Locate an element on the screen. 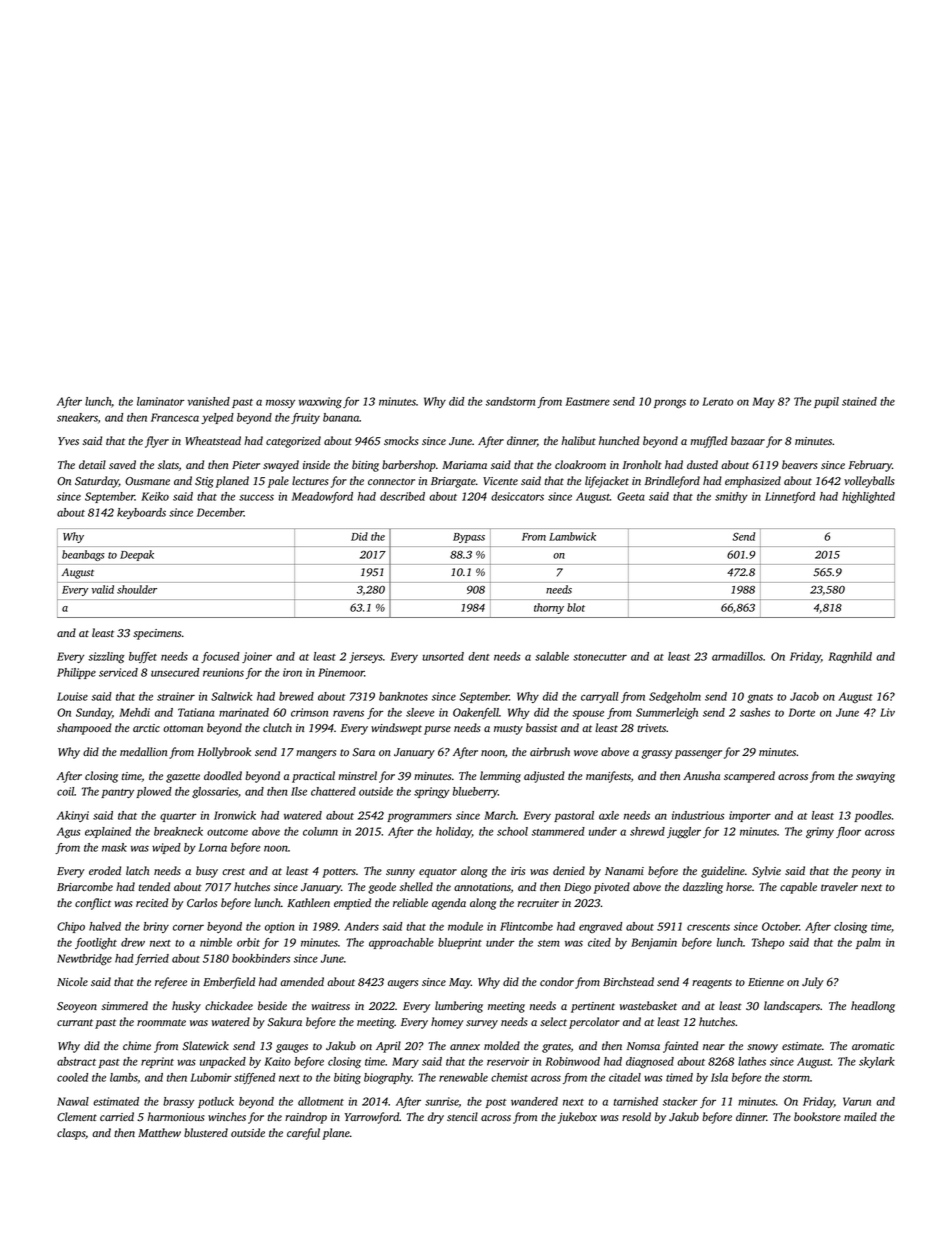 Image resolution: width=952 pixels, height=1233 pixels. homey is located at coordinates (447, 1023).
